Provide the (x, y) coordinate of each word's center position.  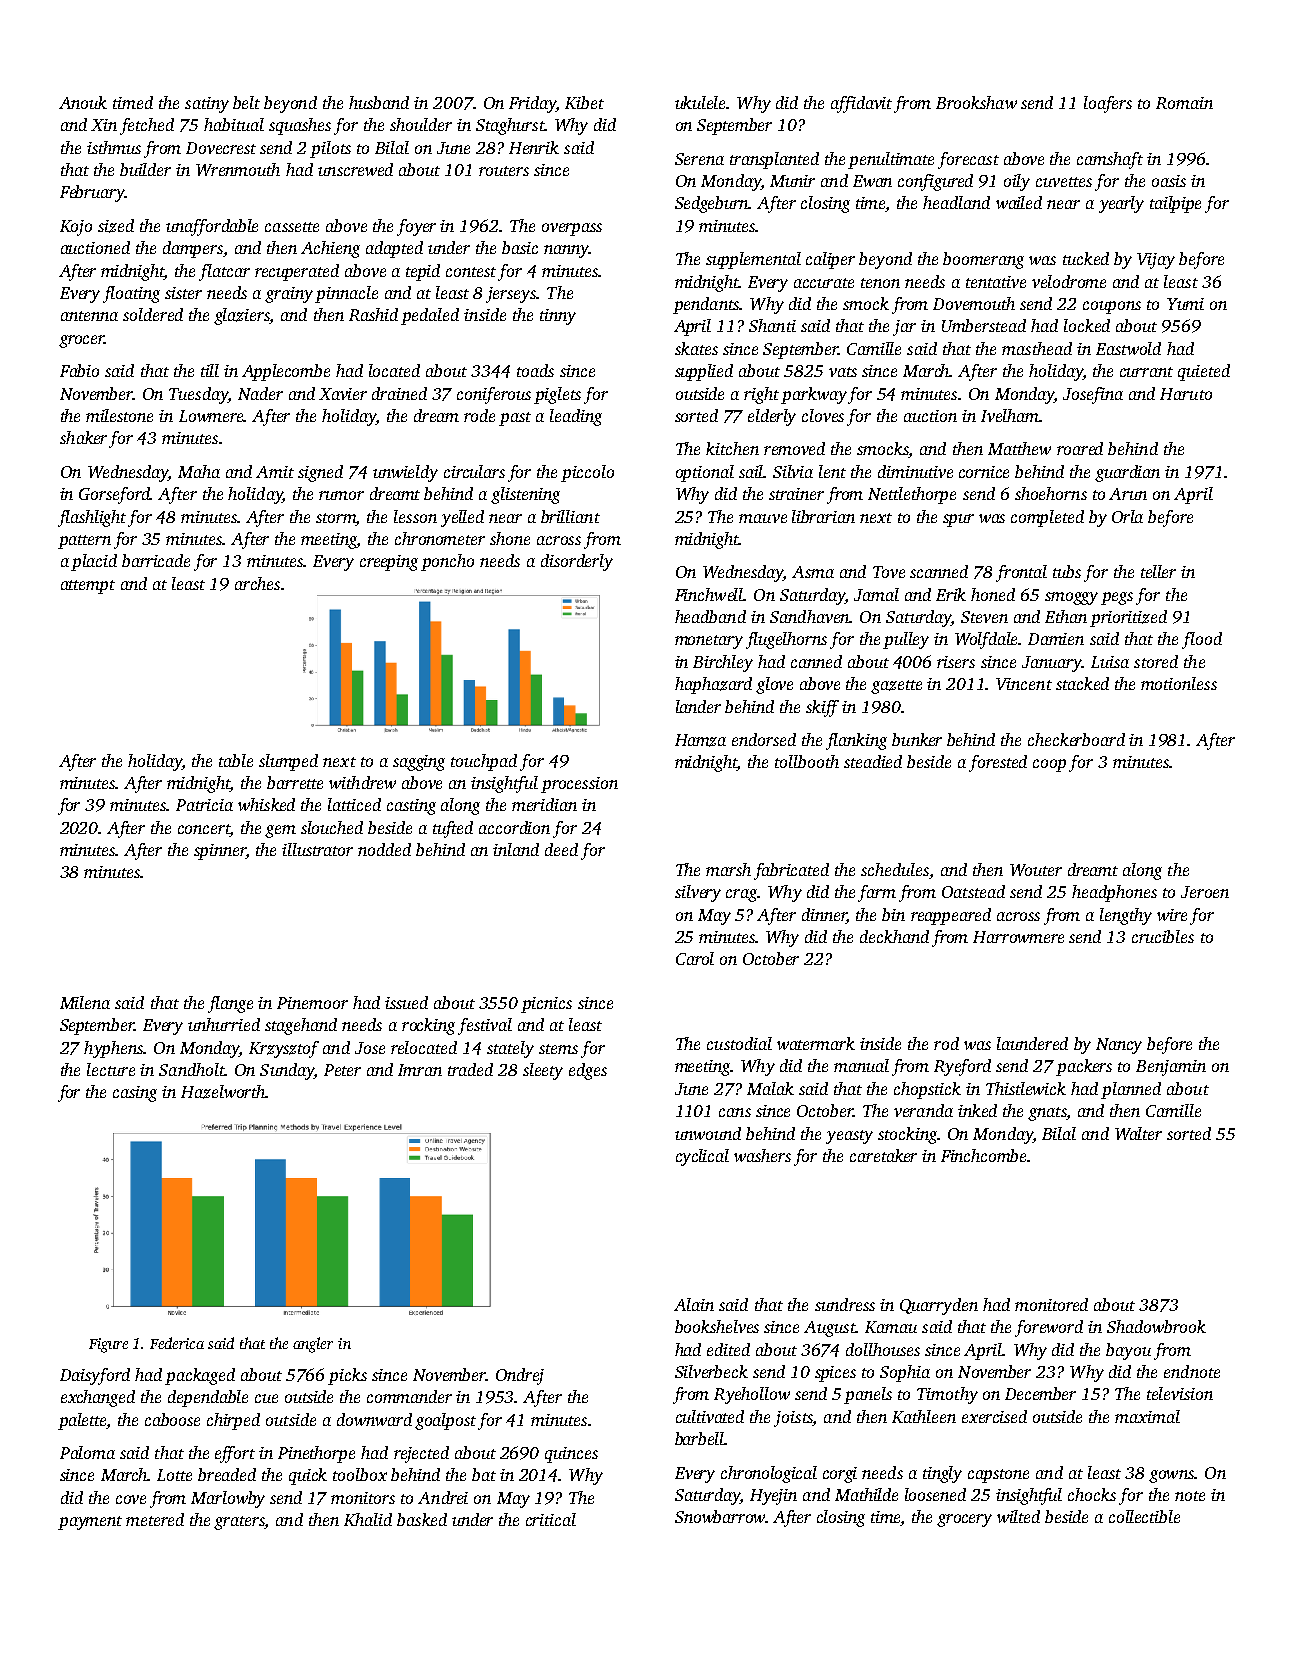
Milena (85, 1002)
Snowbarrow (720, 1516)
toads (535, 370)
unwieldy (405, 473)
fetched (147, 126)
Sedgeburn (712, 204)
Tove (889, 572)
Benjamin (1171, 1068)
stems (558, 1049)
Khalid (368, 1519)
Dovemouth (974, 303)
